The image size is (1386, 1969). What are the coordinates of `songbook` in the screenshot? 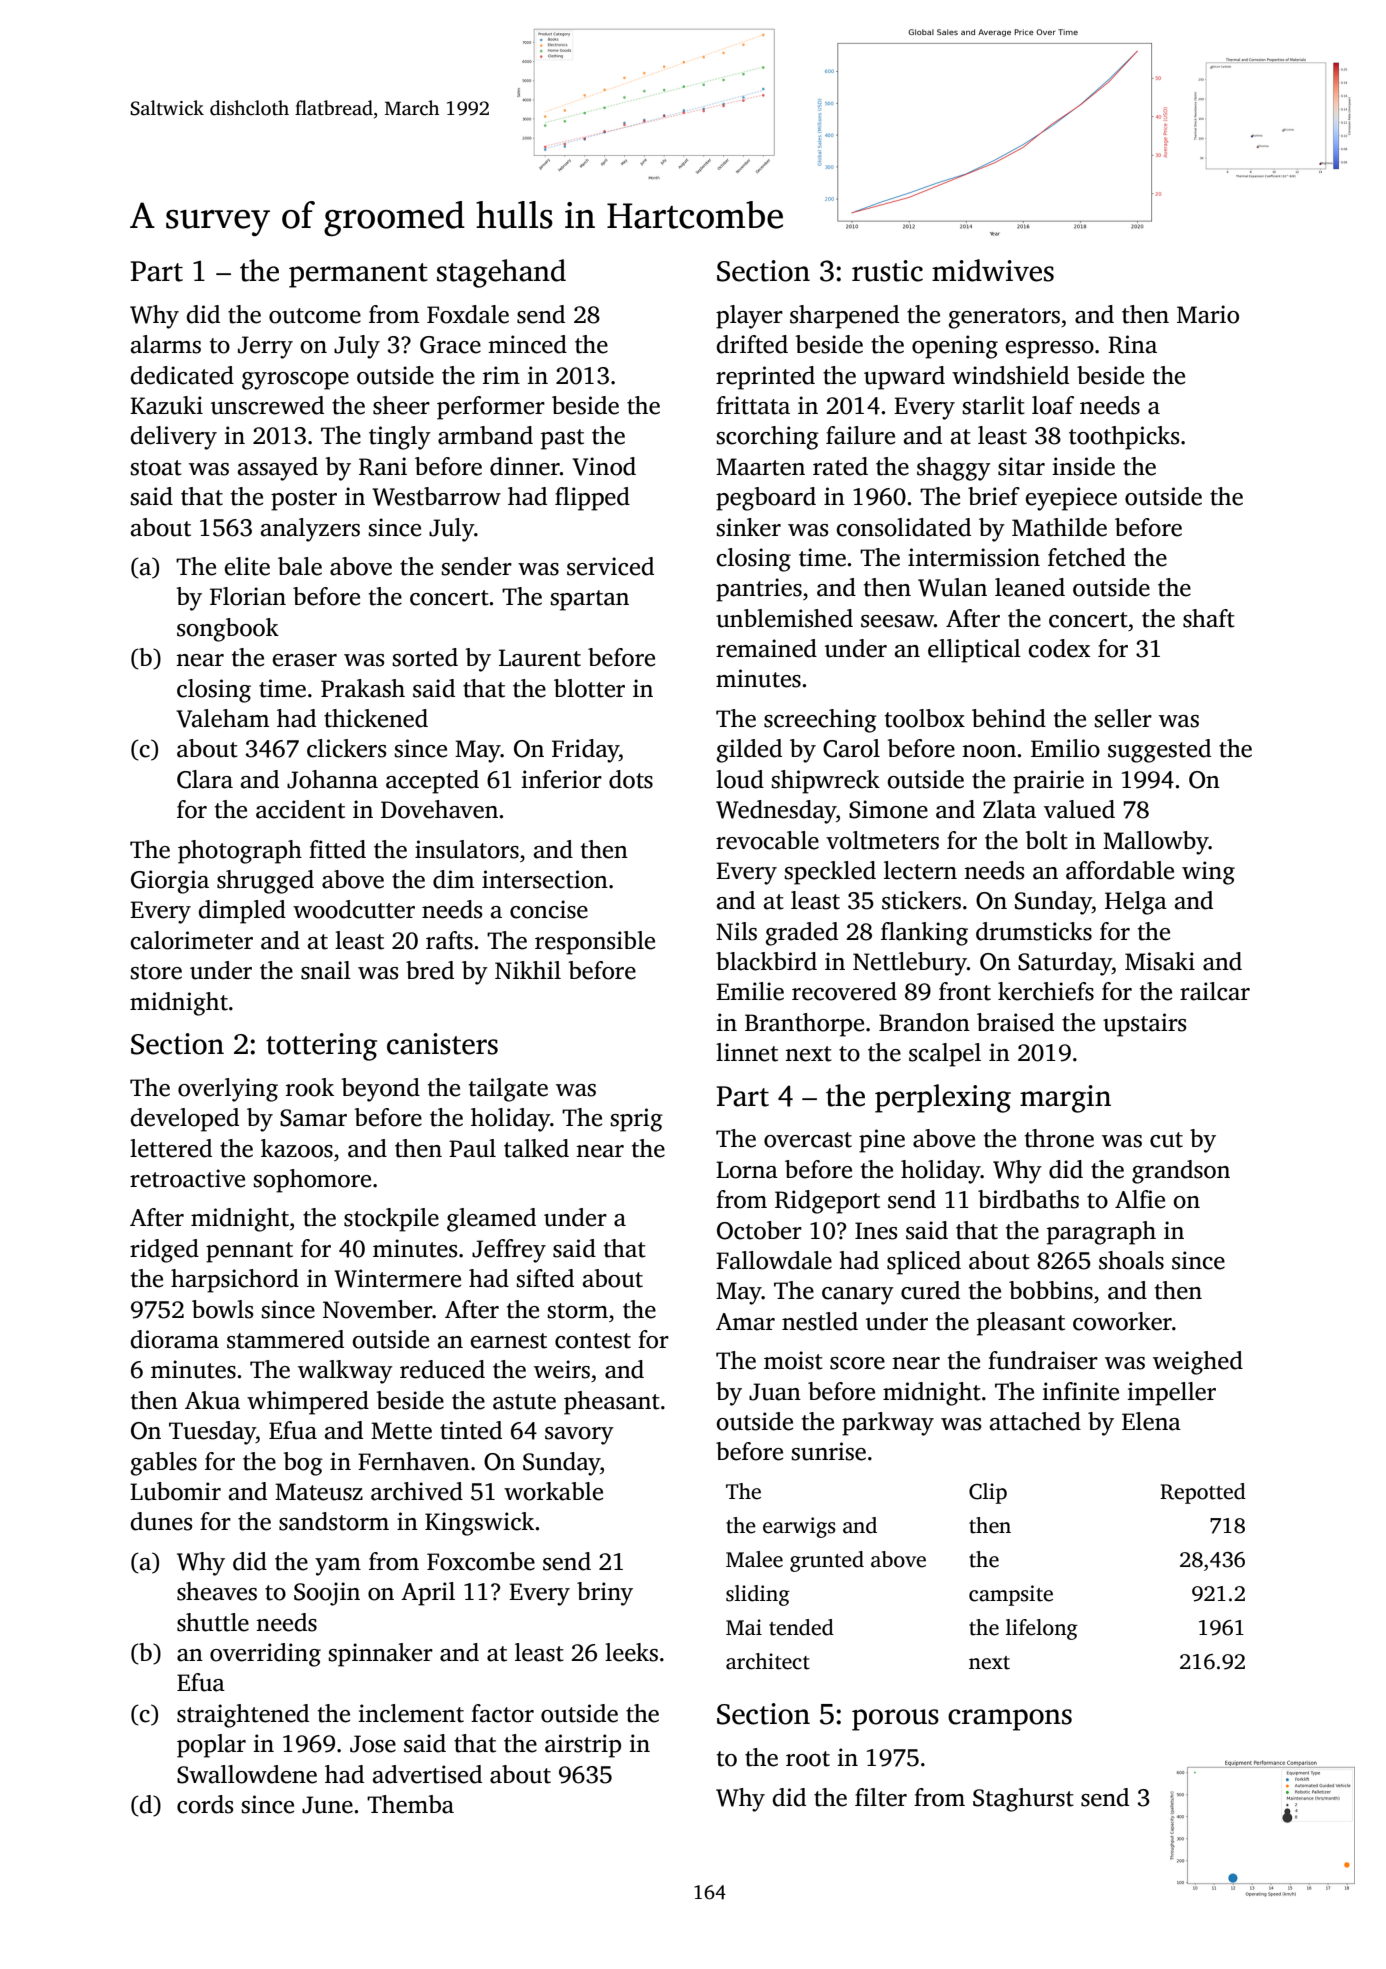 It's located at (228, 630).
